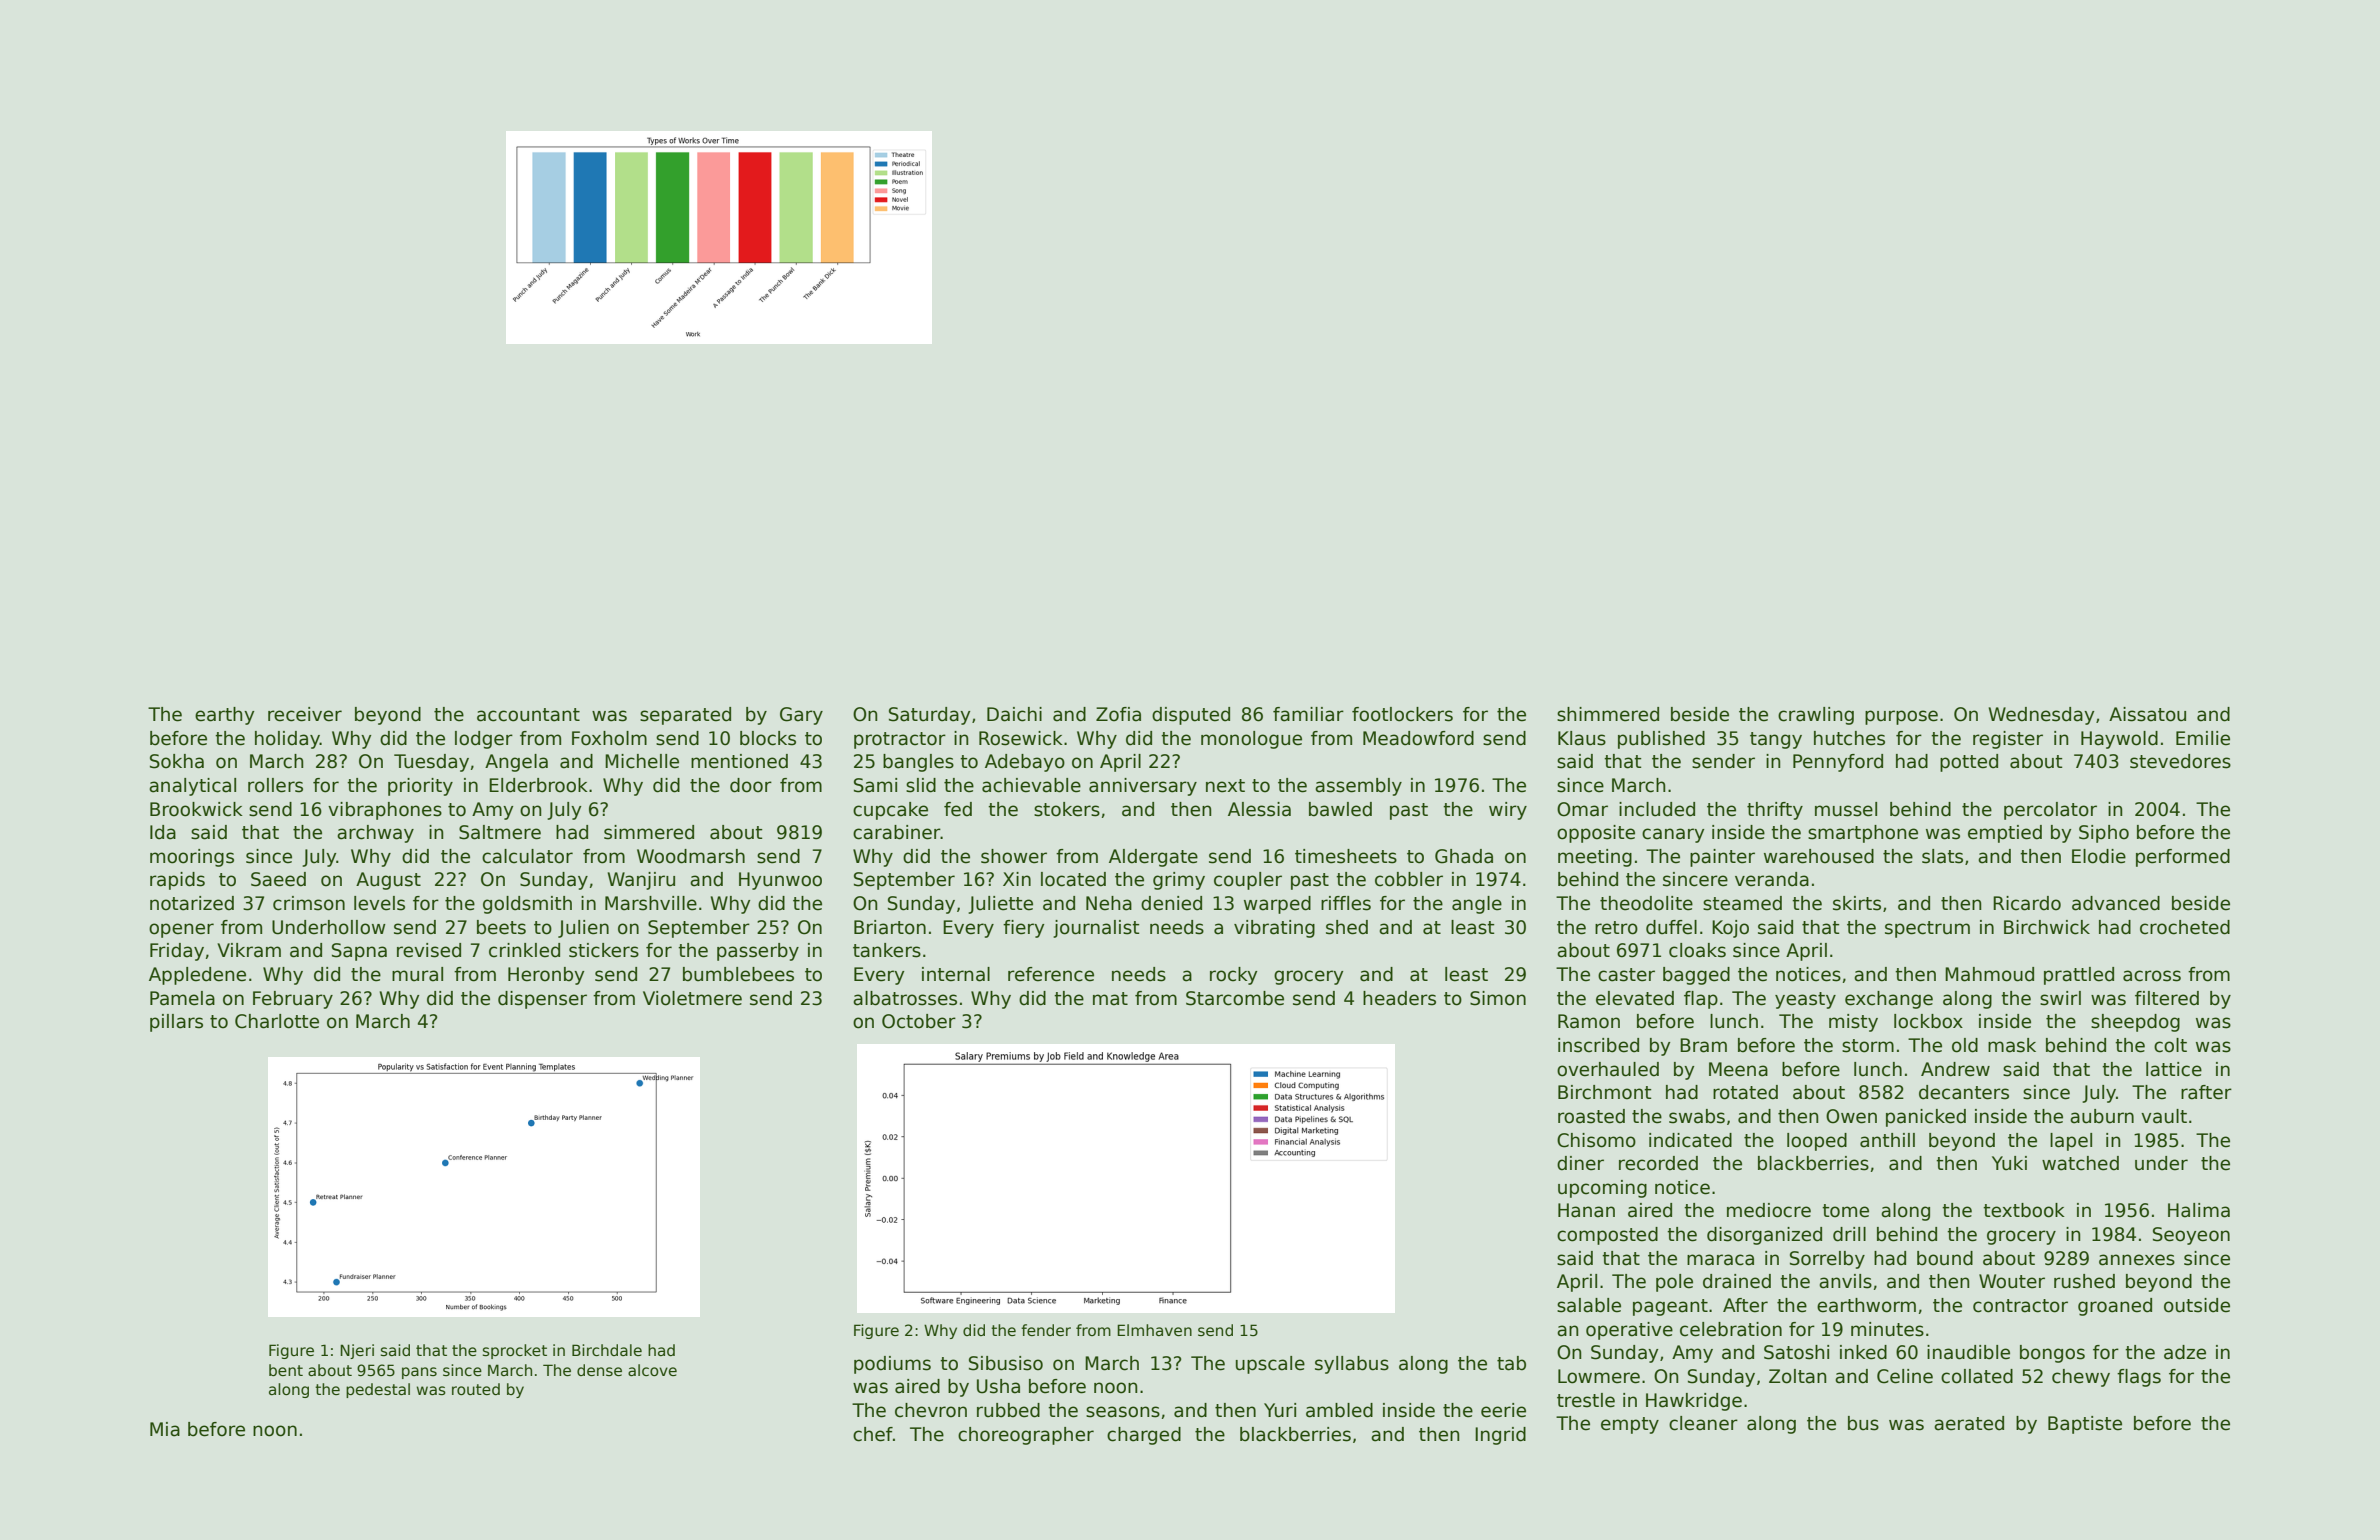 Image resolution: width=2380 pixels, height=1540 pixels. What do you see at coordinates (286, 1370) in the image?
I see `bent` at bounding box center [286, 1370].
